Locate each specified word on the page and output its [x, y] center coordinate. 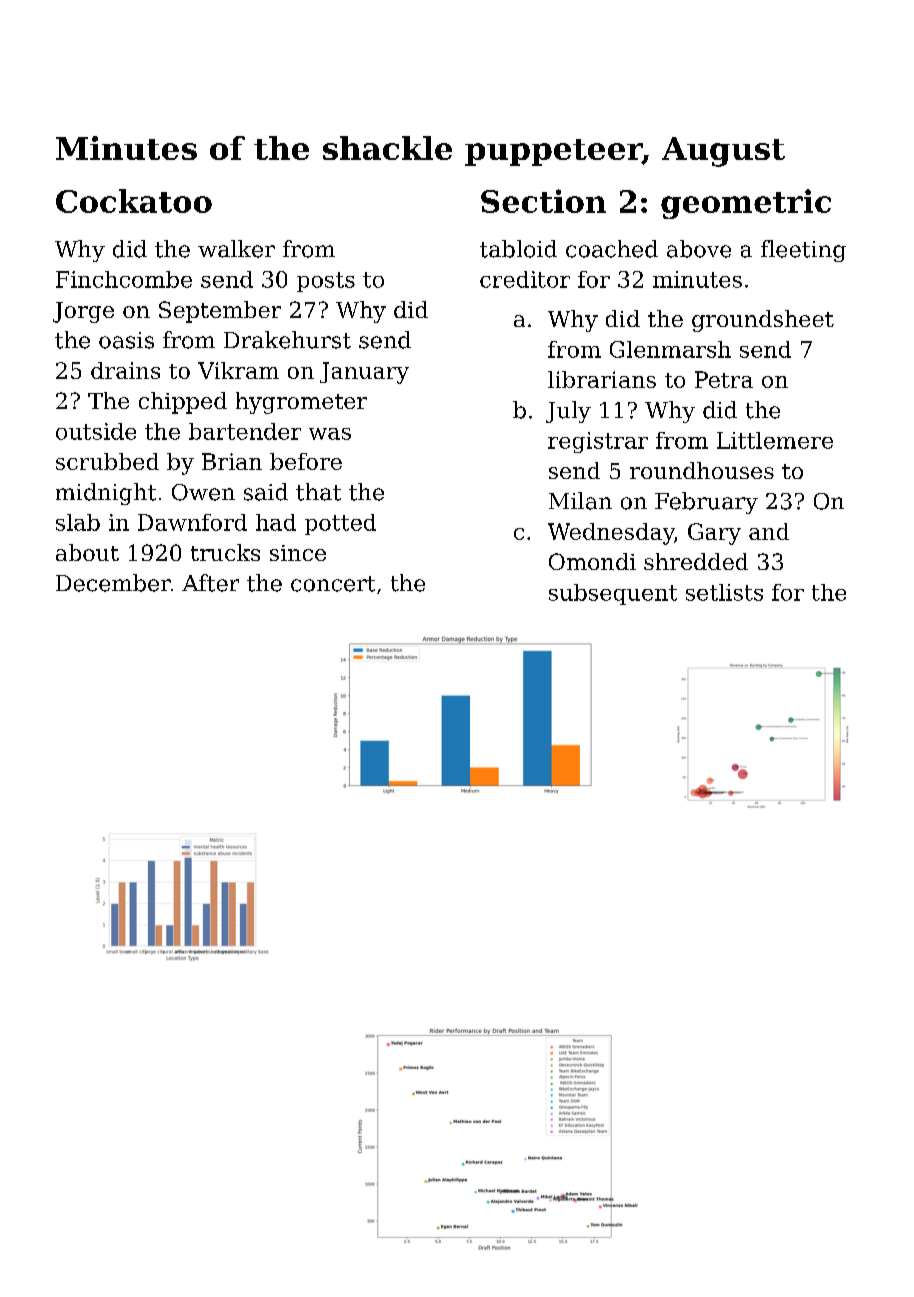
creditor [525, 279]
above [699, 249]
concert [333, 584]
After [210, 583]
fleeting [803, 251]
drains [125, 370]
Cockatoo [134, 201]
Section [543, 201]
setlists [724, 592]
